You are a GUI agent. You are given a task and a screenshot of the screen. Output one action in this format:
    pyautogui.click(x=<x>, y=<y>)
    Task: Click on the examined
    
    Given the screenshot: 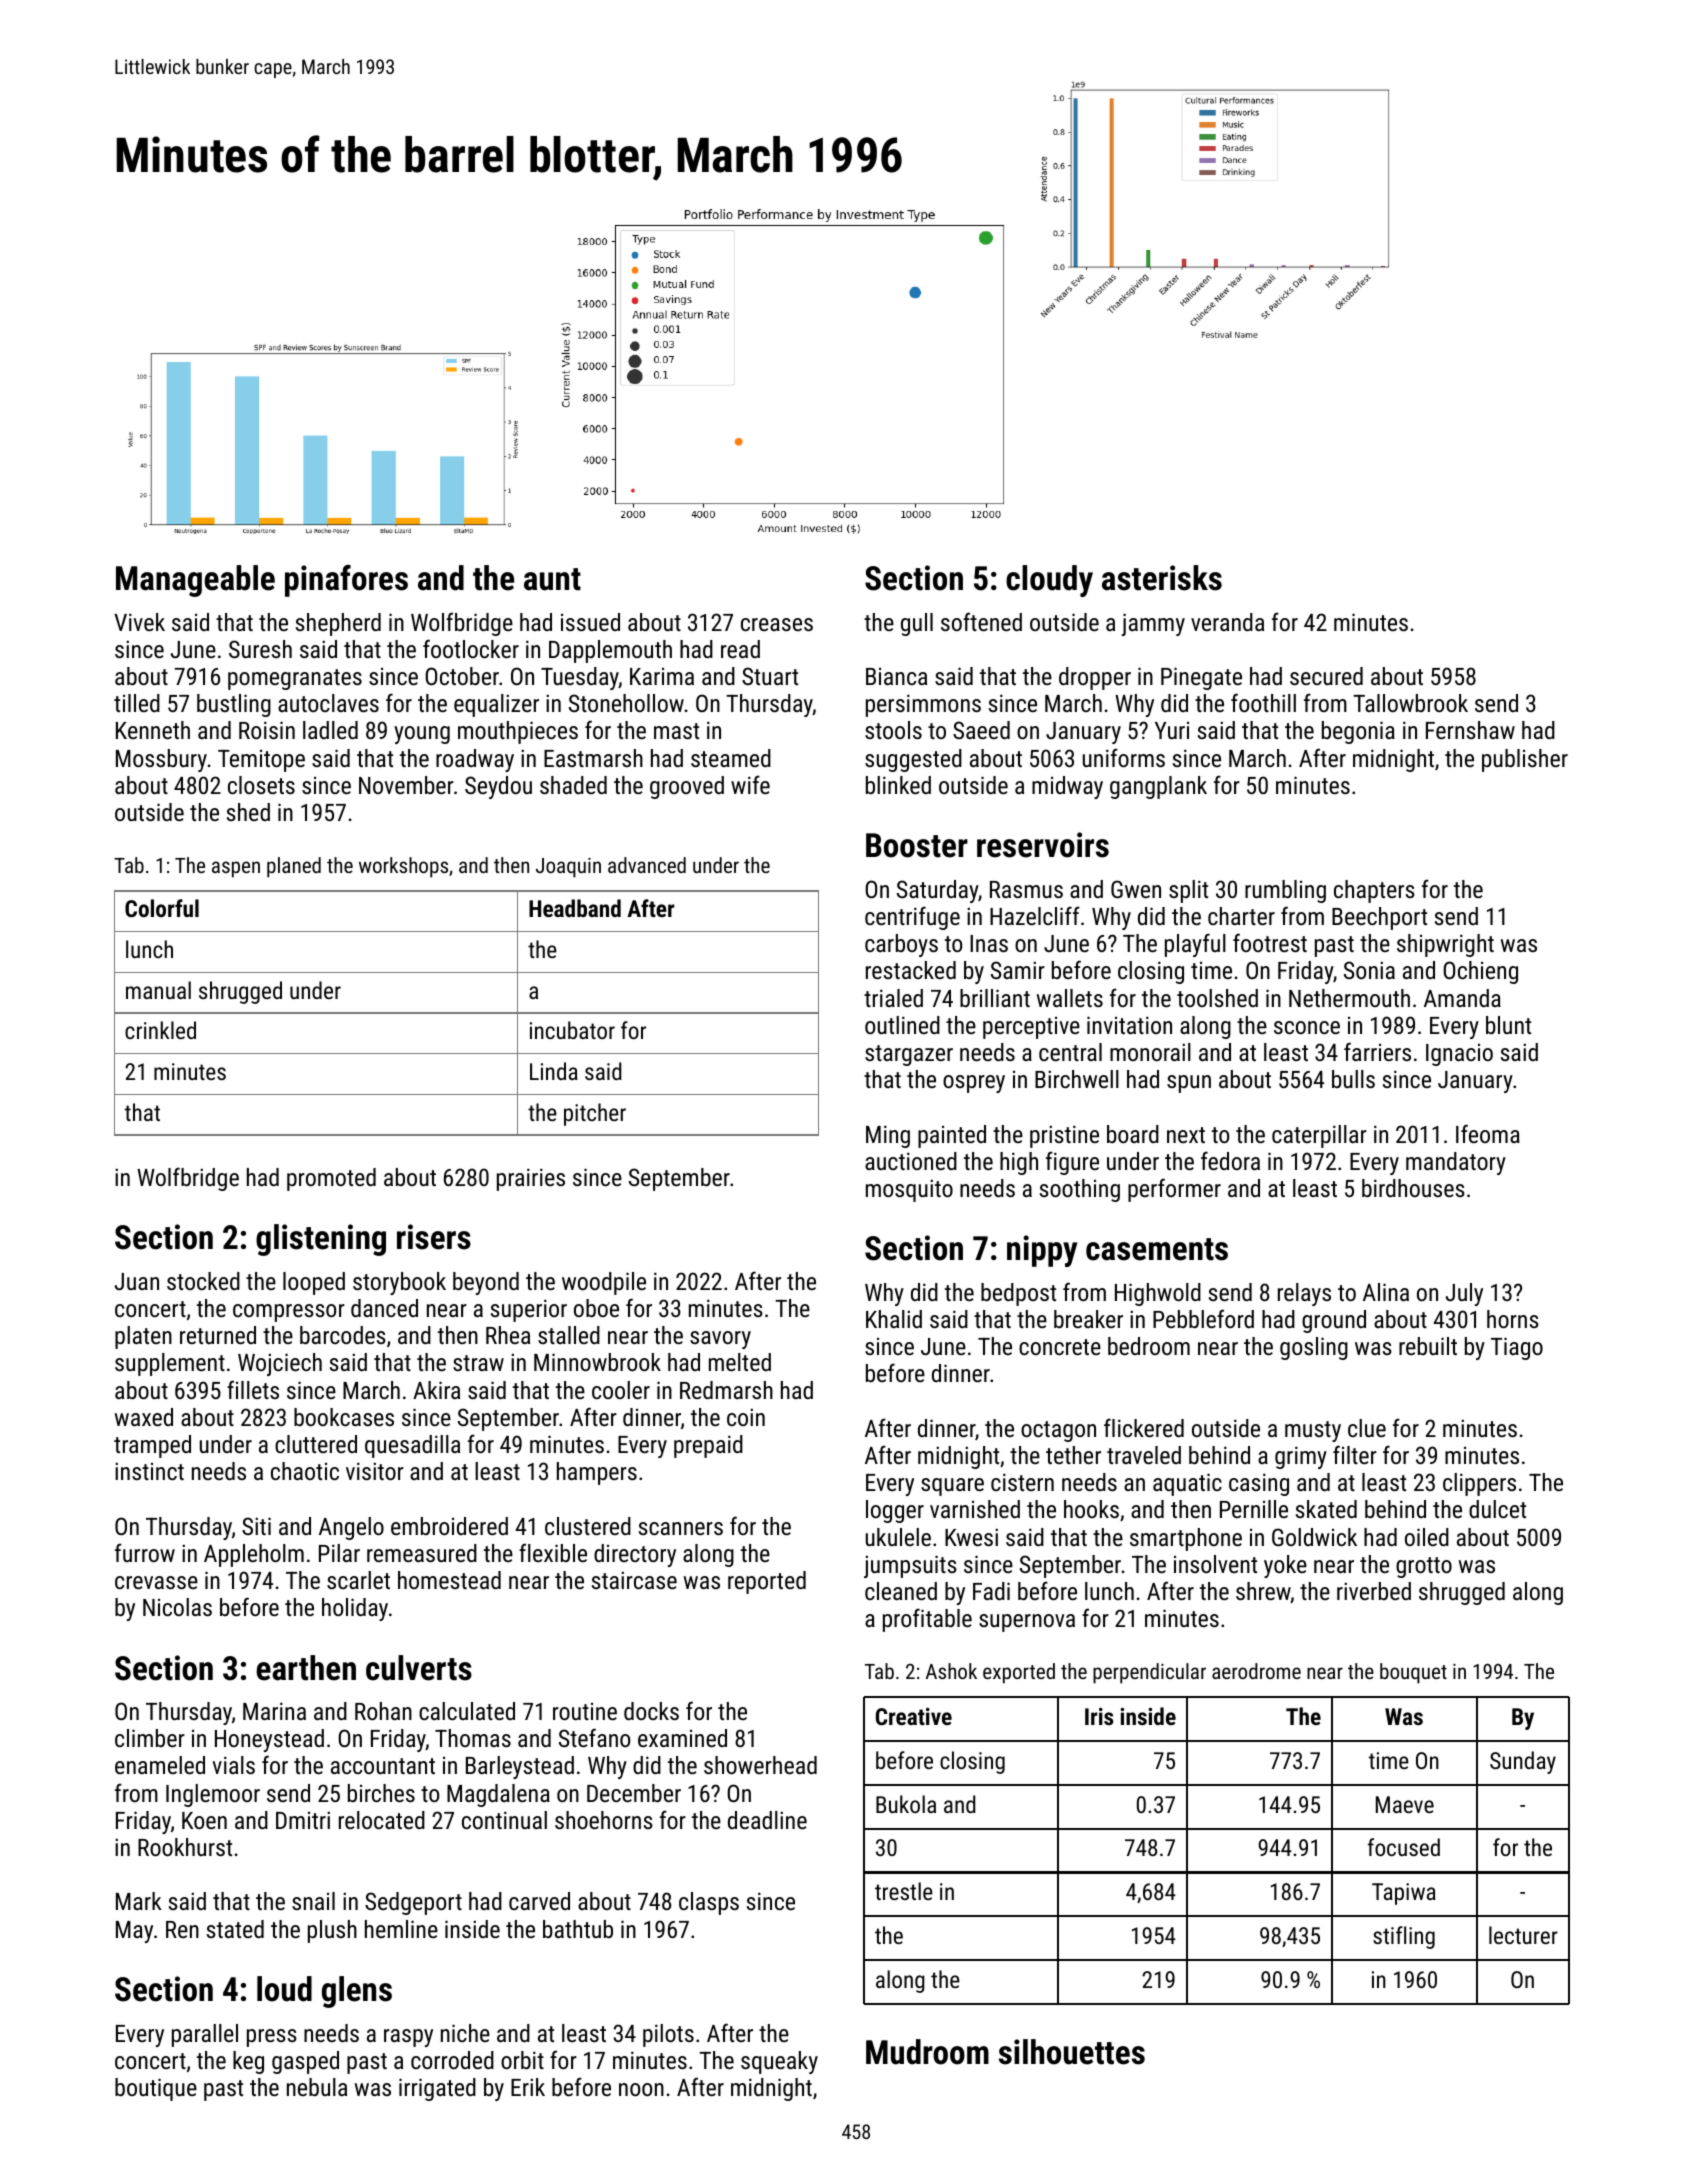 What is the action you would take?
    pyautogui.click(x=682, y=1738)
